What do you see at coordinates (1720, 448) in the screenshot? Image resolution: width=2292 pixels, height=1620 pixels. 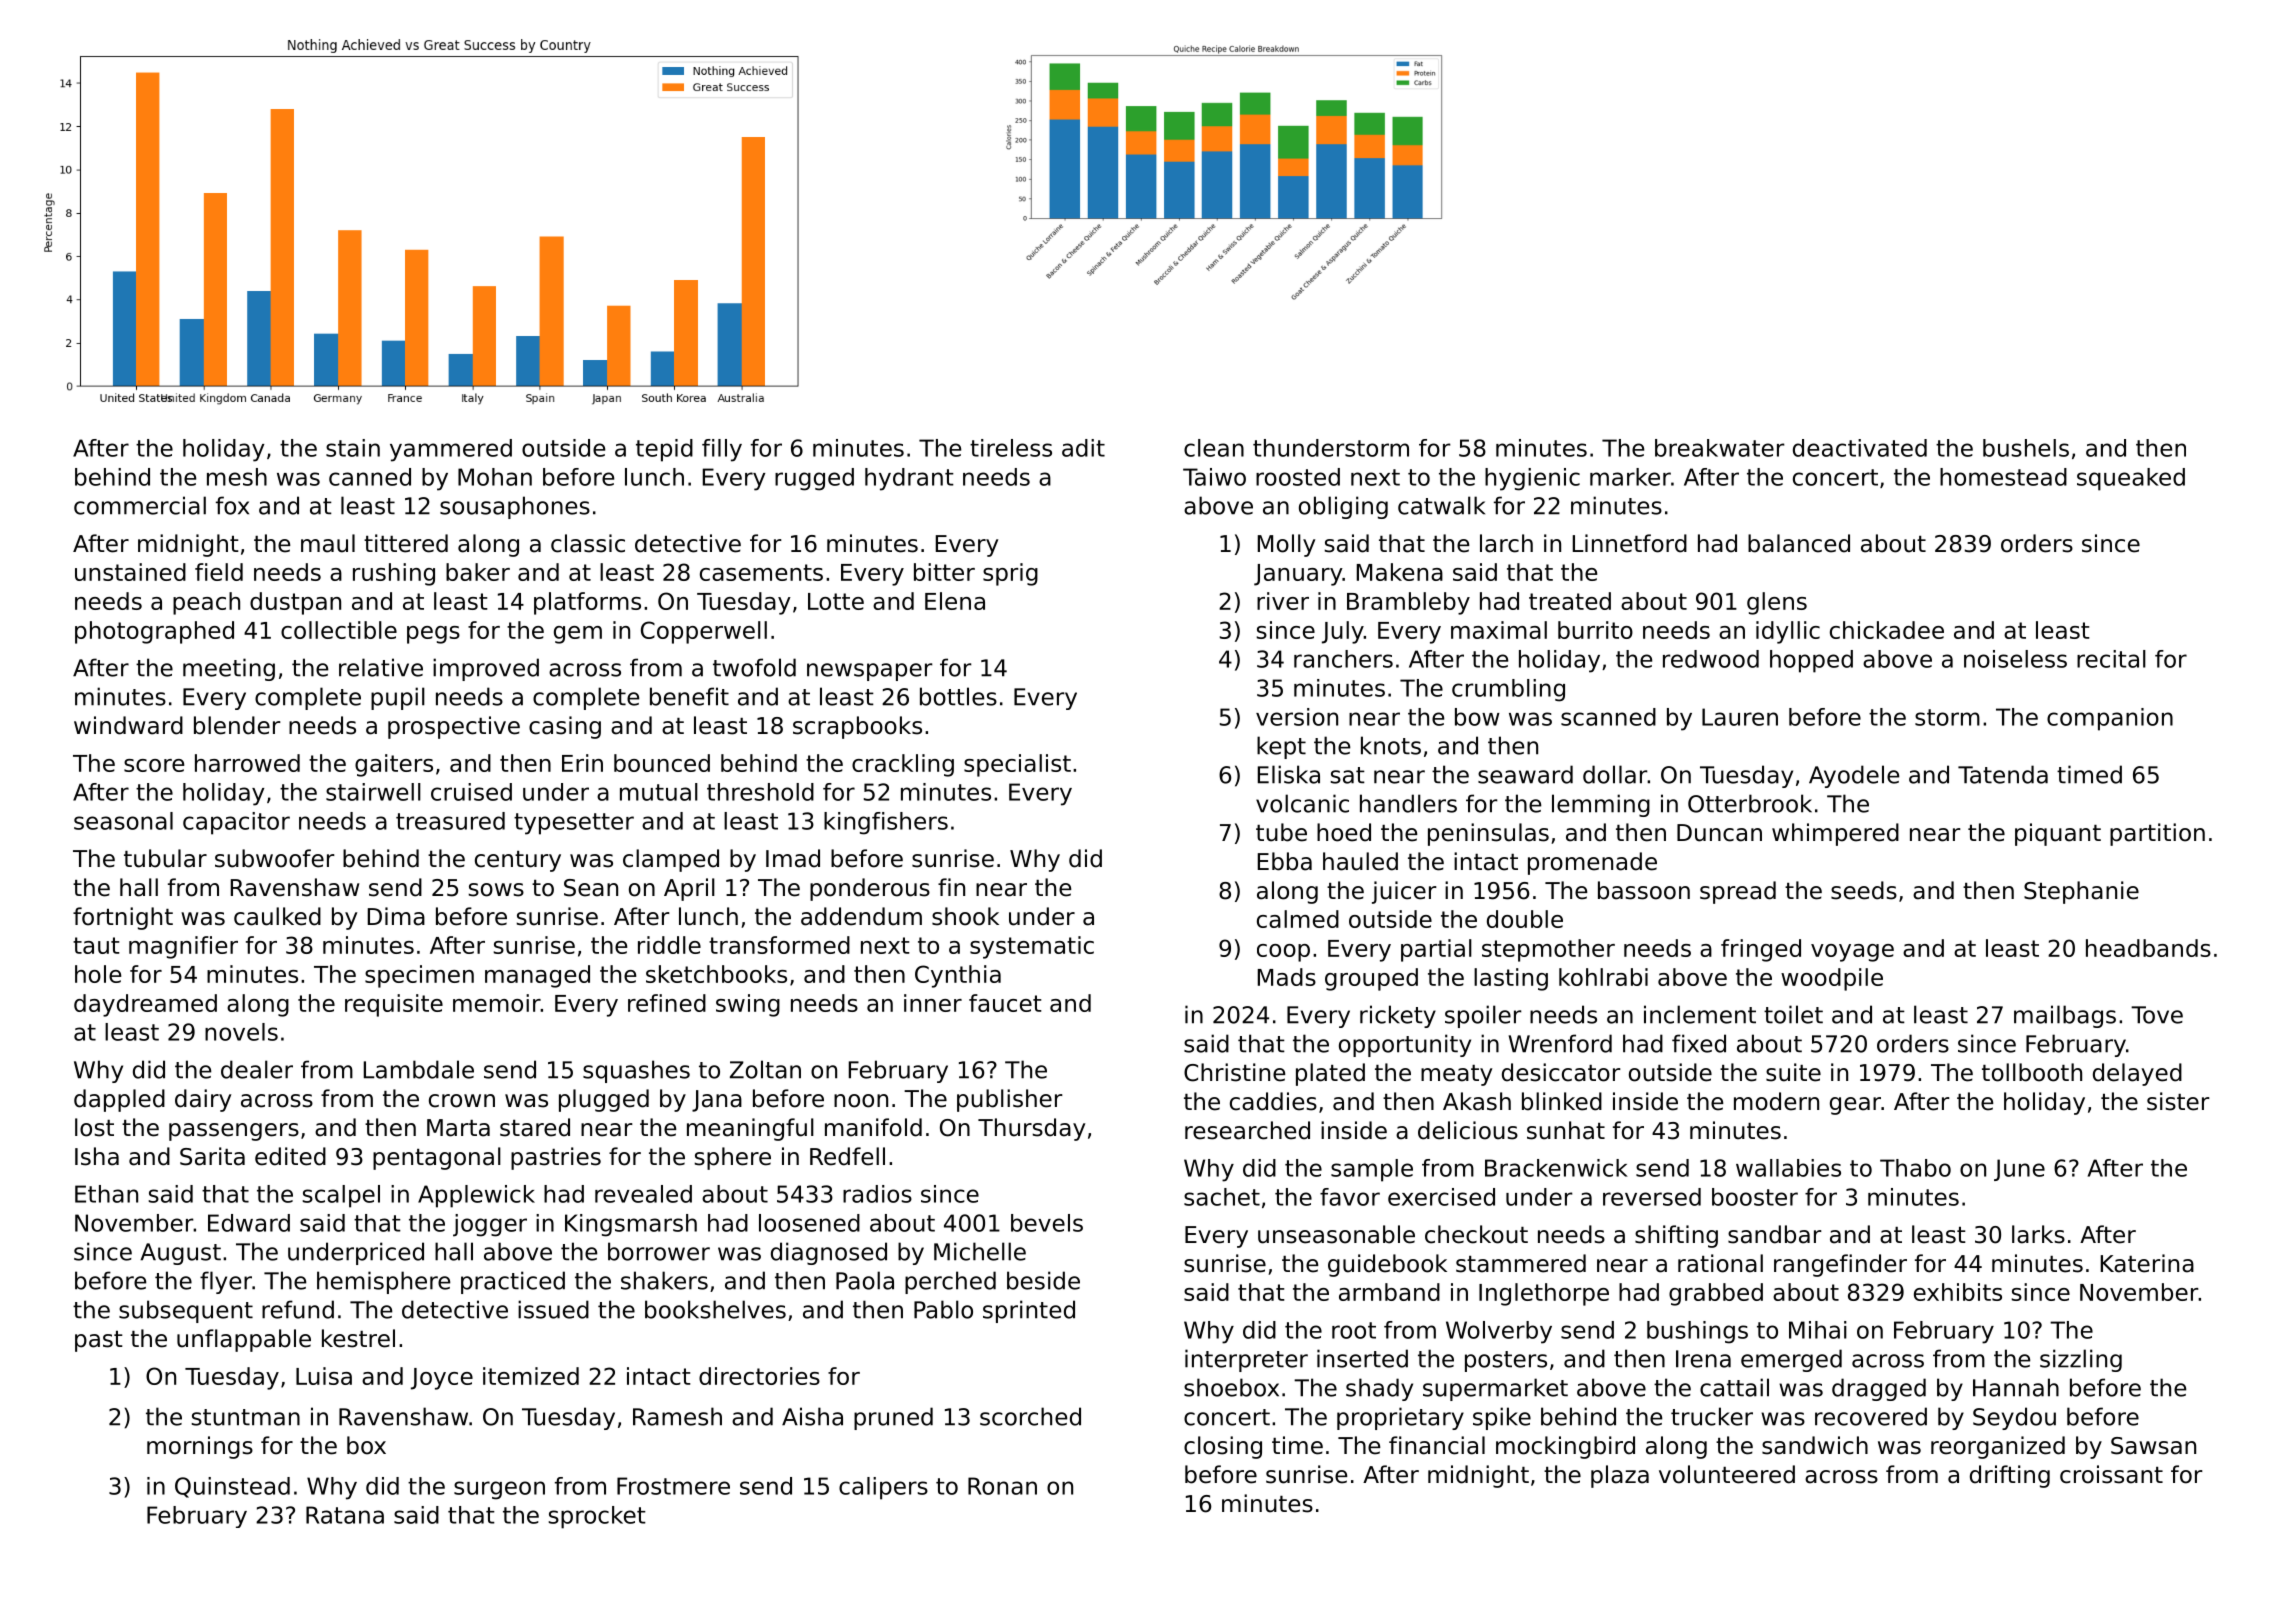 I see `breakwater` at bounding box center [1720, 448].
